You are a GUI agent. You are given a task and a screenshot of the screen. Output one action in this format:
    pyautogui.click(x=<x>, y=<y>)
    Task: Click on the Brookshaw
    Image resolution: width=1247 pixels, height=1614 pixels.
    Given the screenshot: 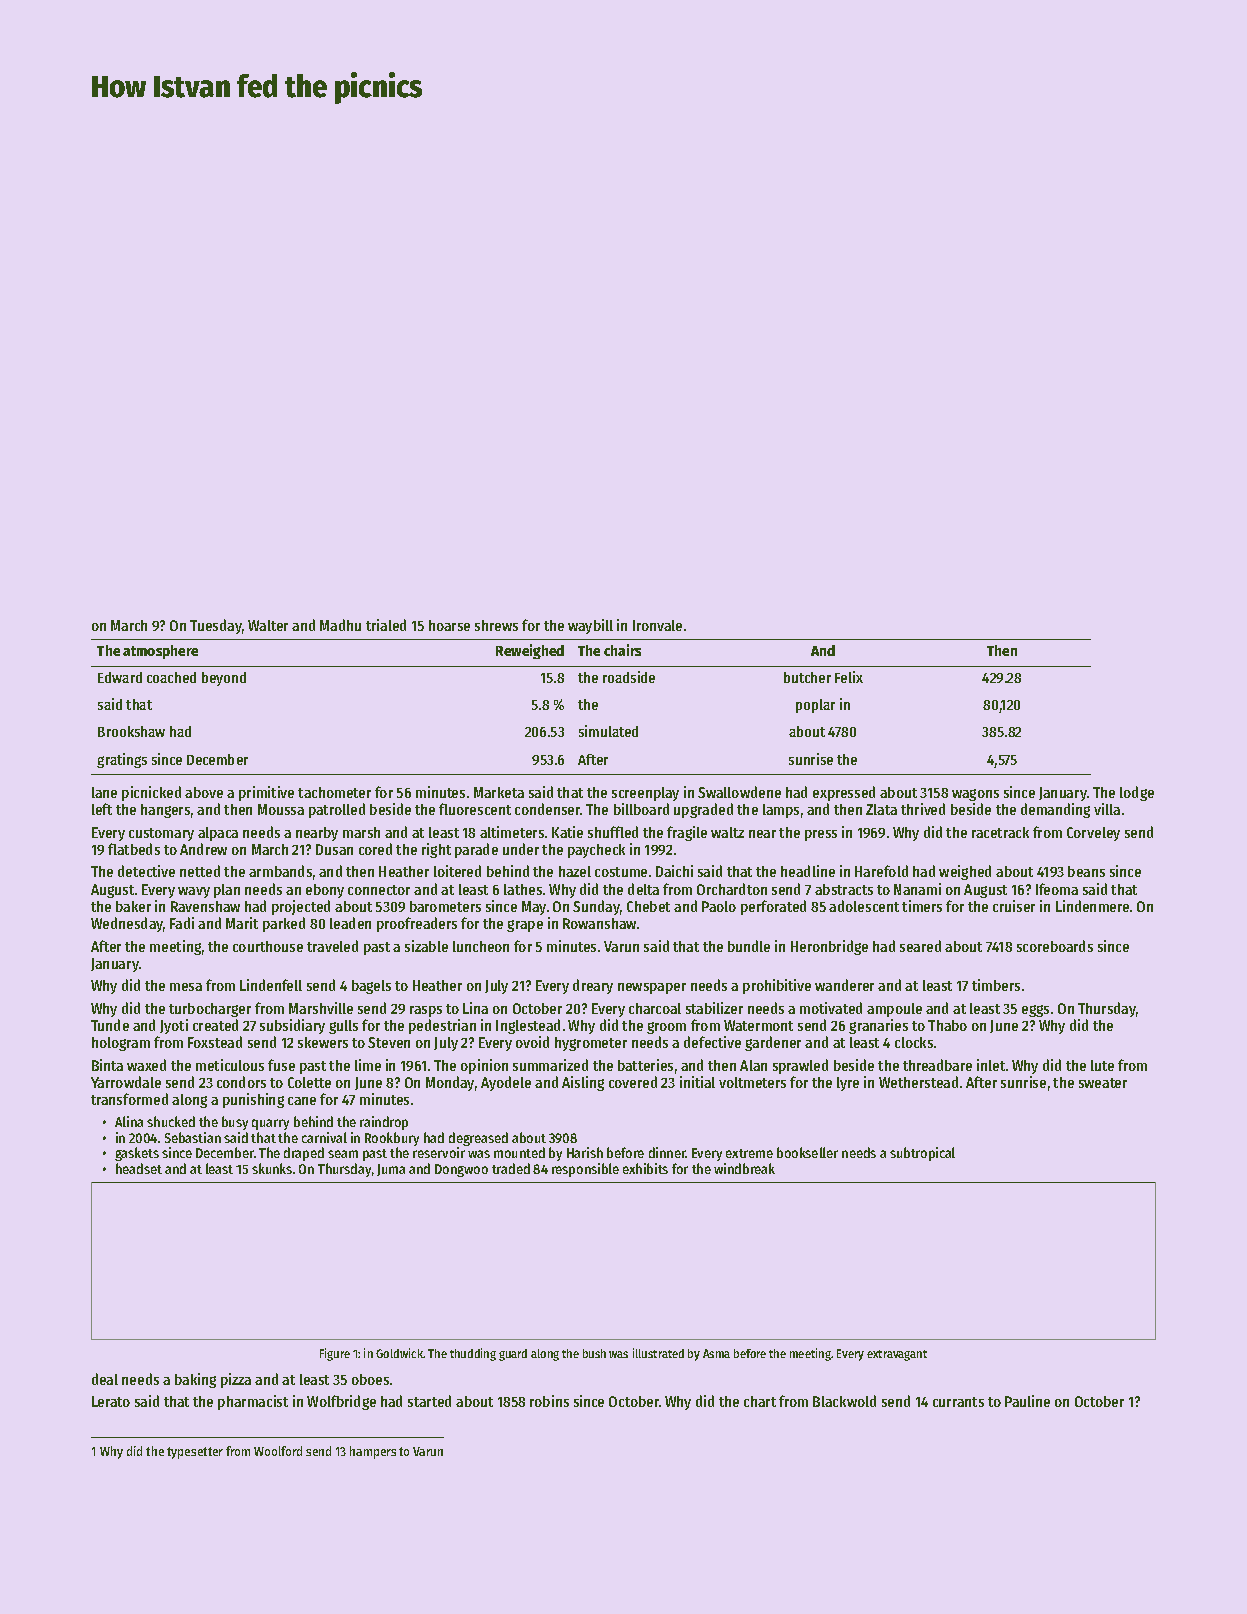 What is the action you would take?
    pyautogui.click(x=131, y=731)
